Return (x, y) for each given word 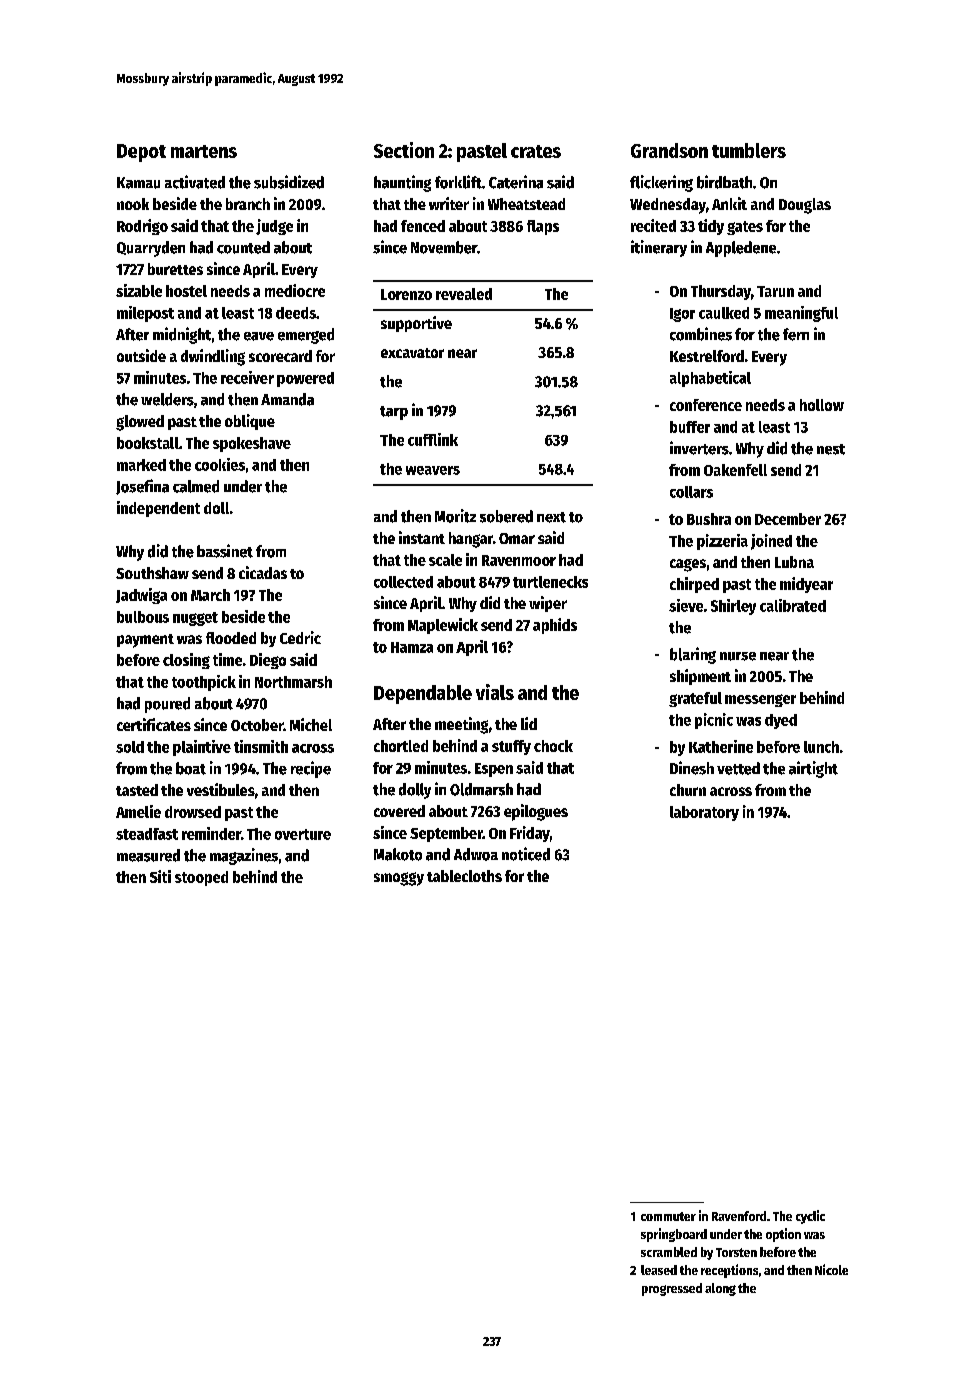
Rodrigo (142, 227)
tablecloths (464, 876)
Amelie (138, 811)
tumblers (749, 150)
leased (659, 1270)
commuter (668, 1216)
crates (536, 151)
